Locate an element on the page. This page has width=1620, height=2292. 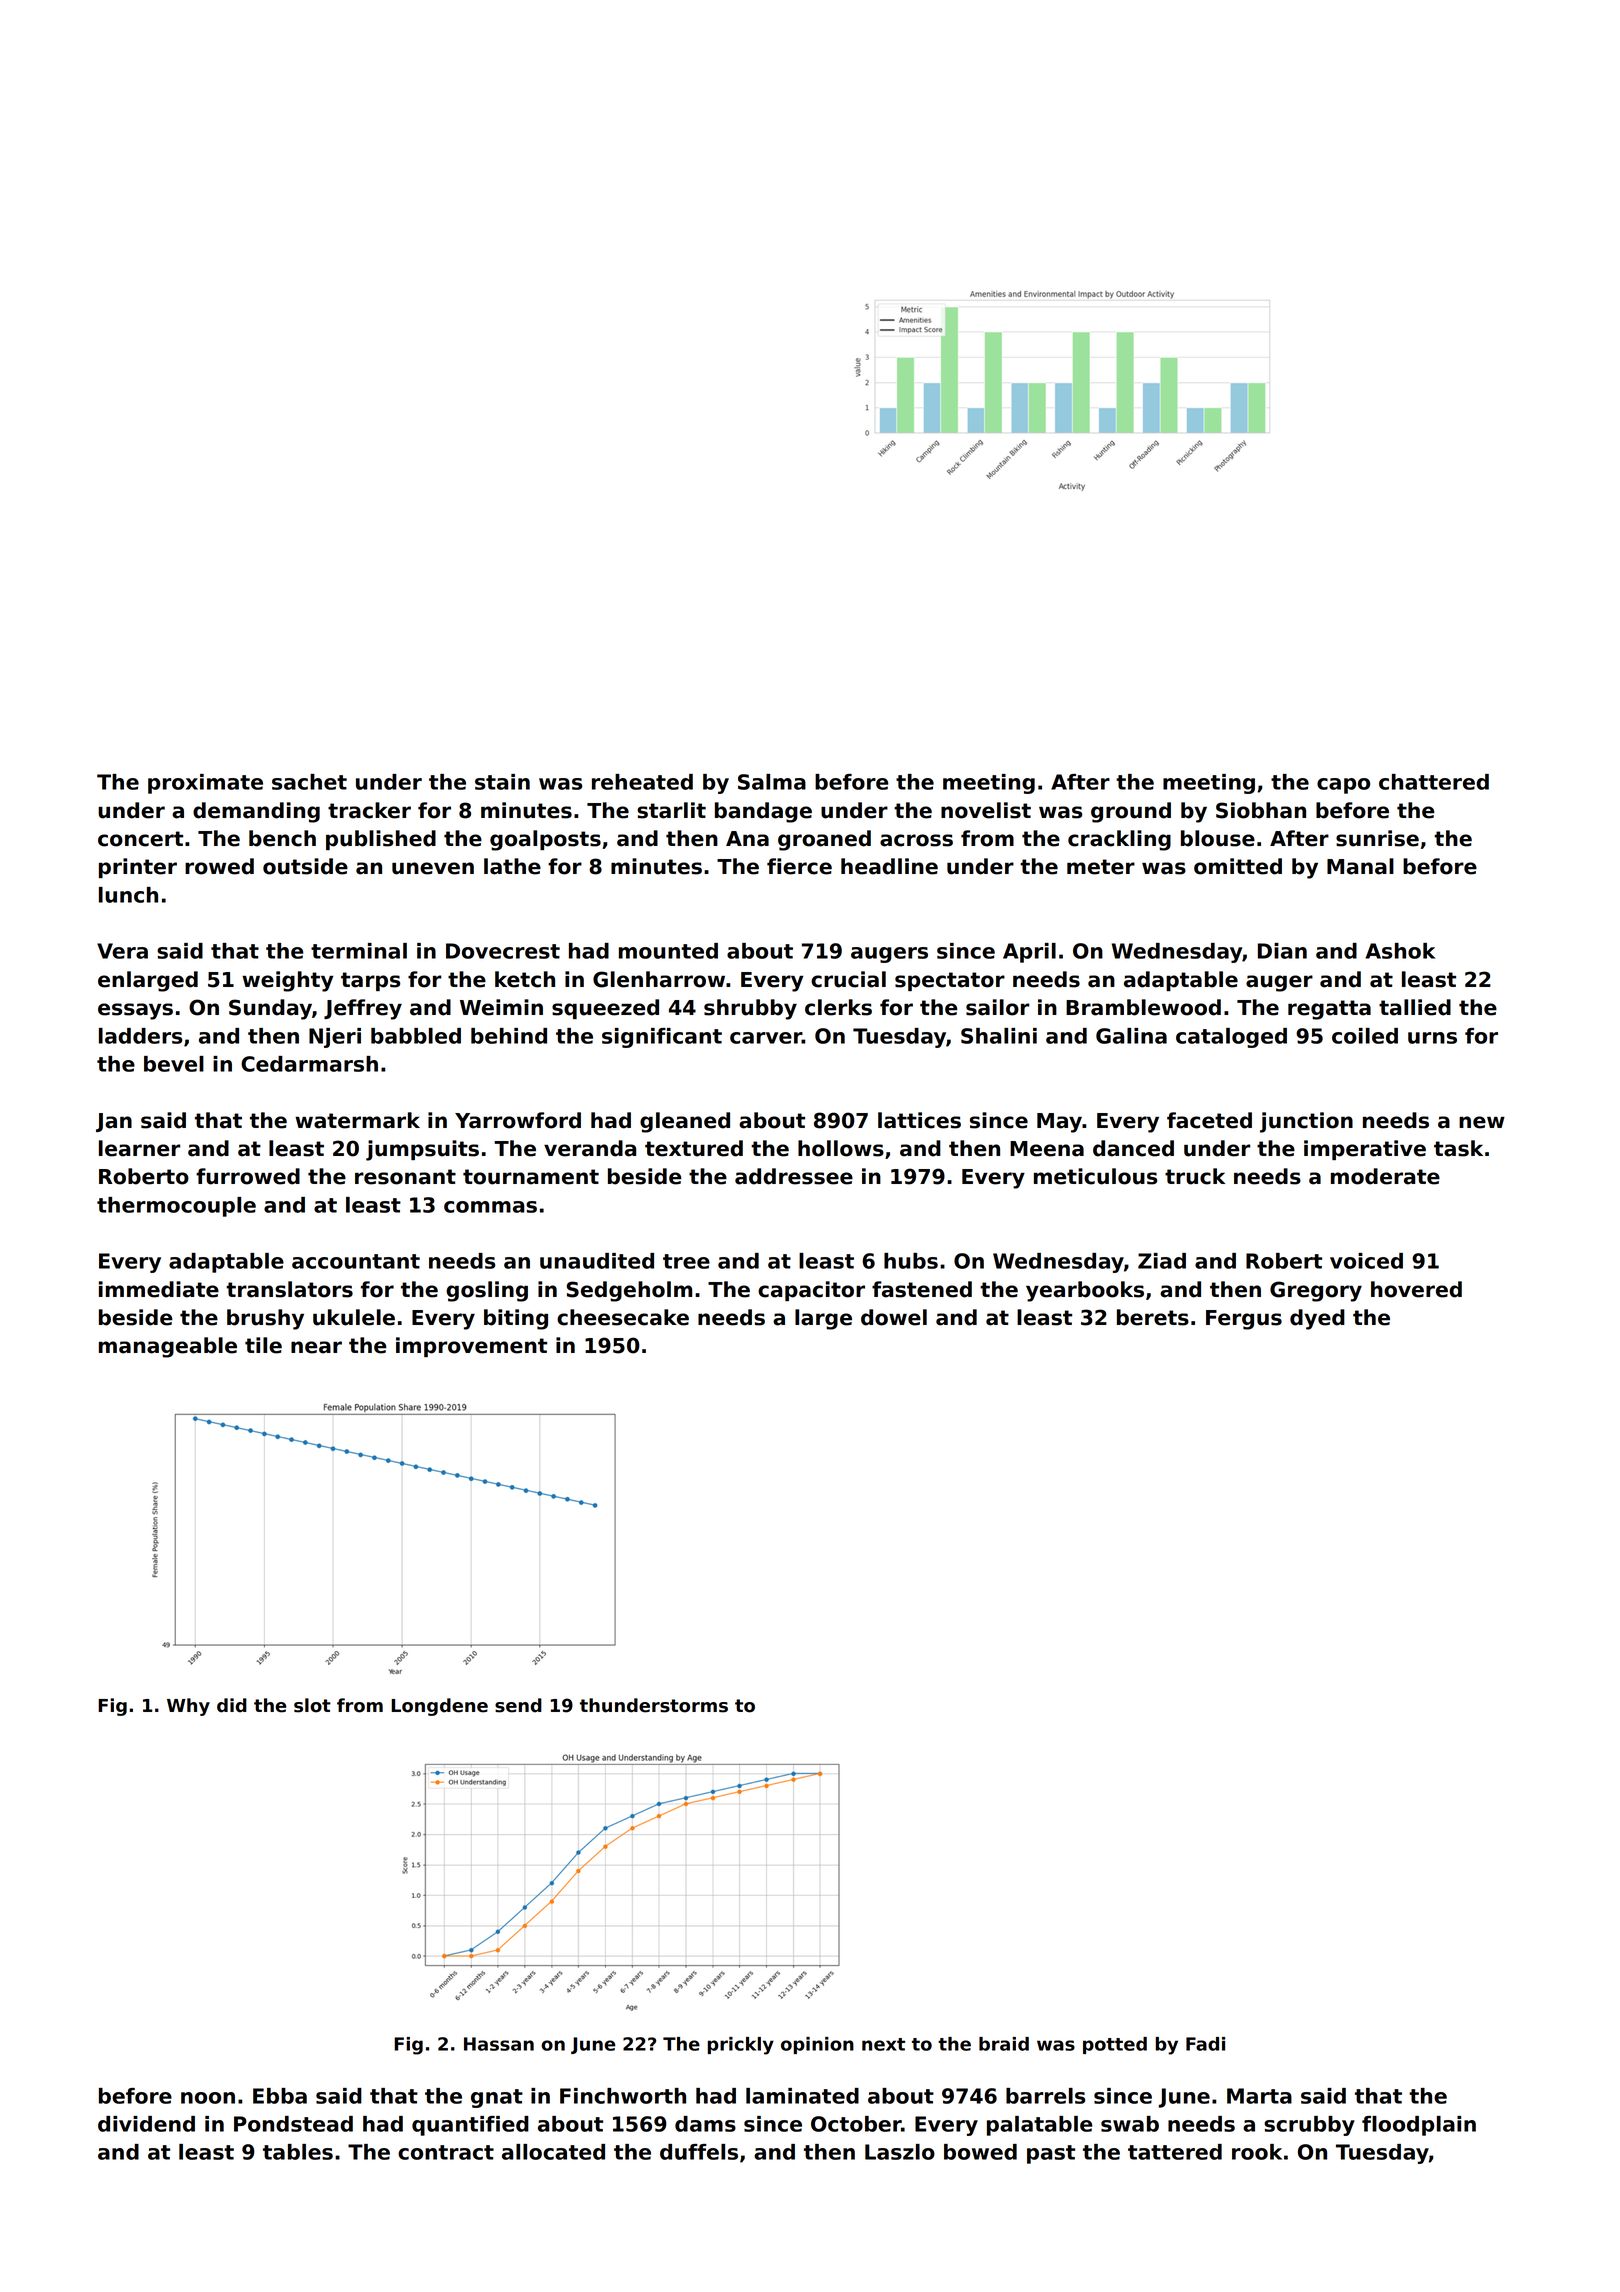
Fadi is located at coordinates (1205, 2044).
